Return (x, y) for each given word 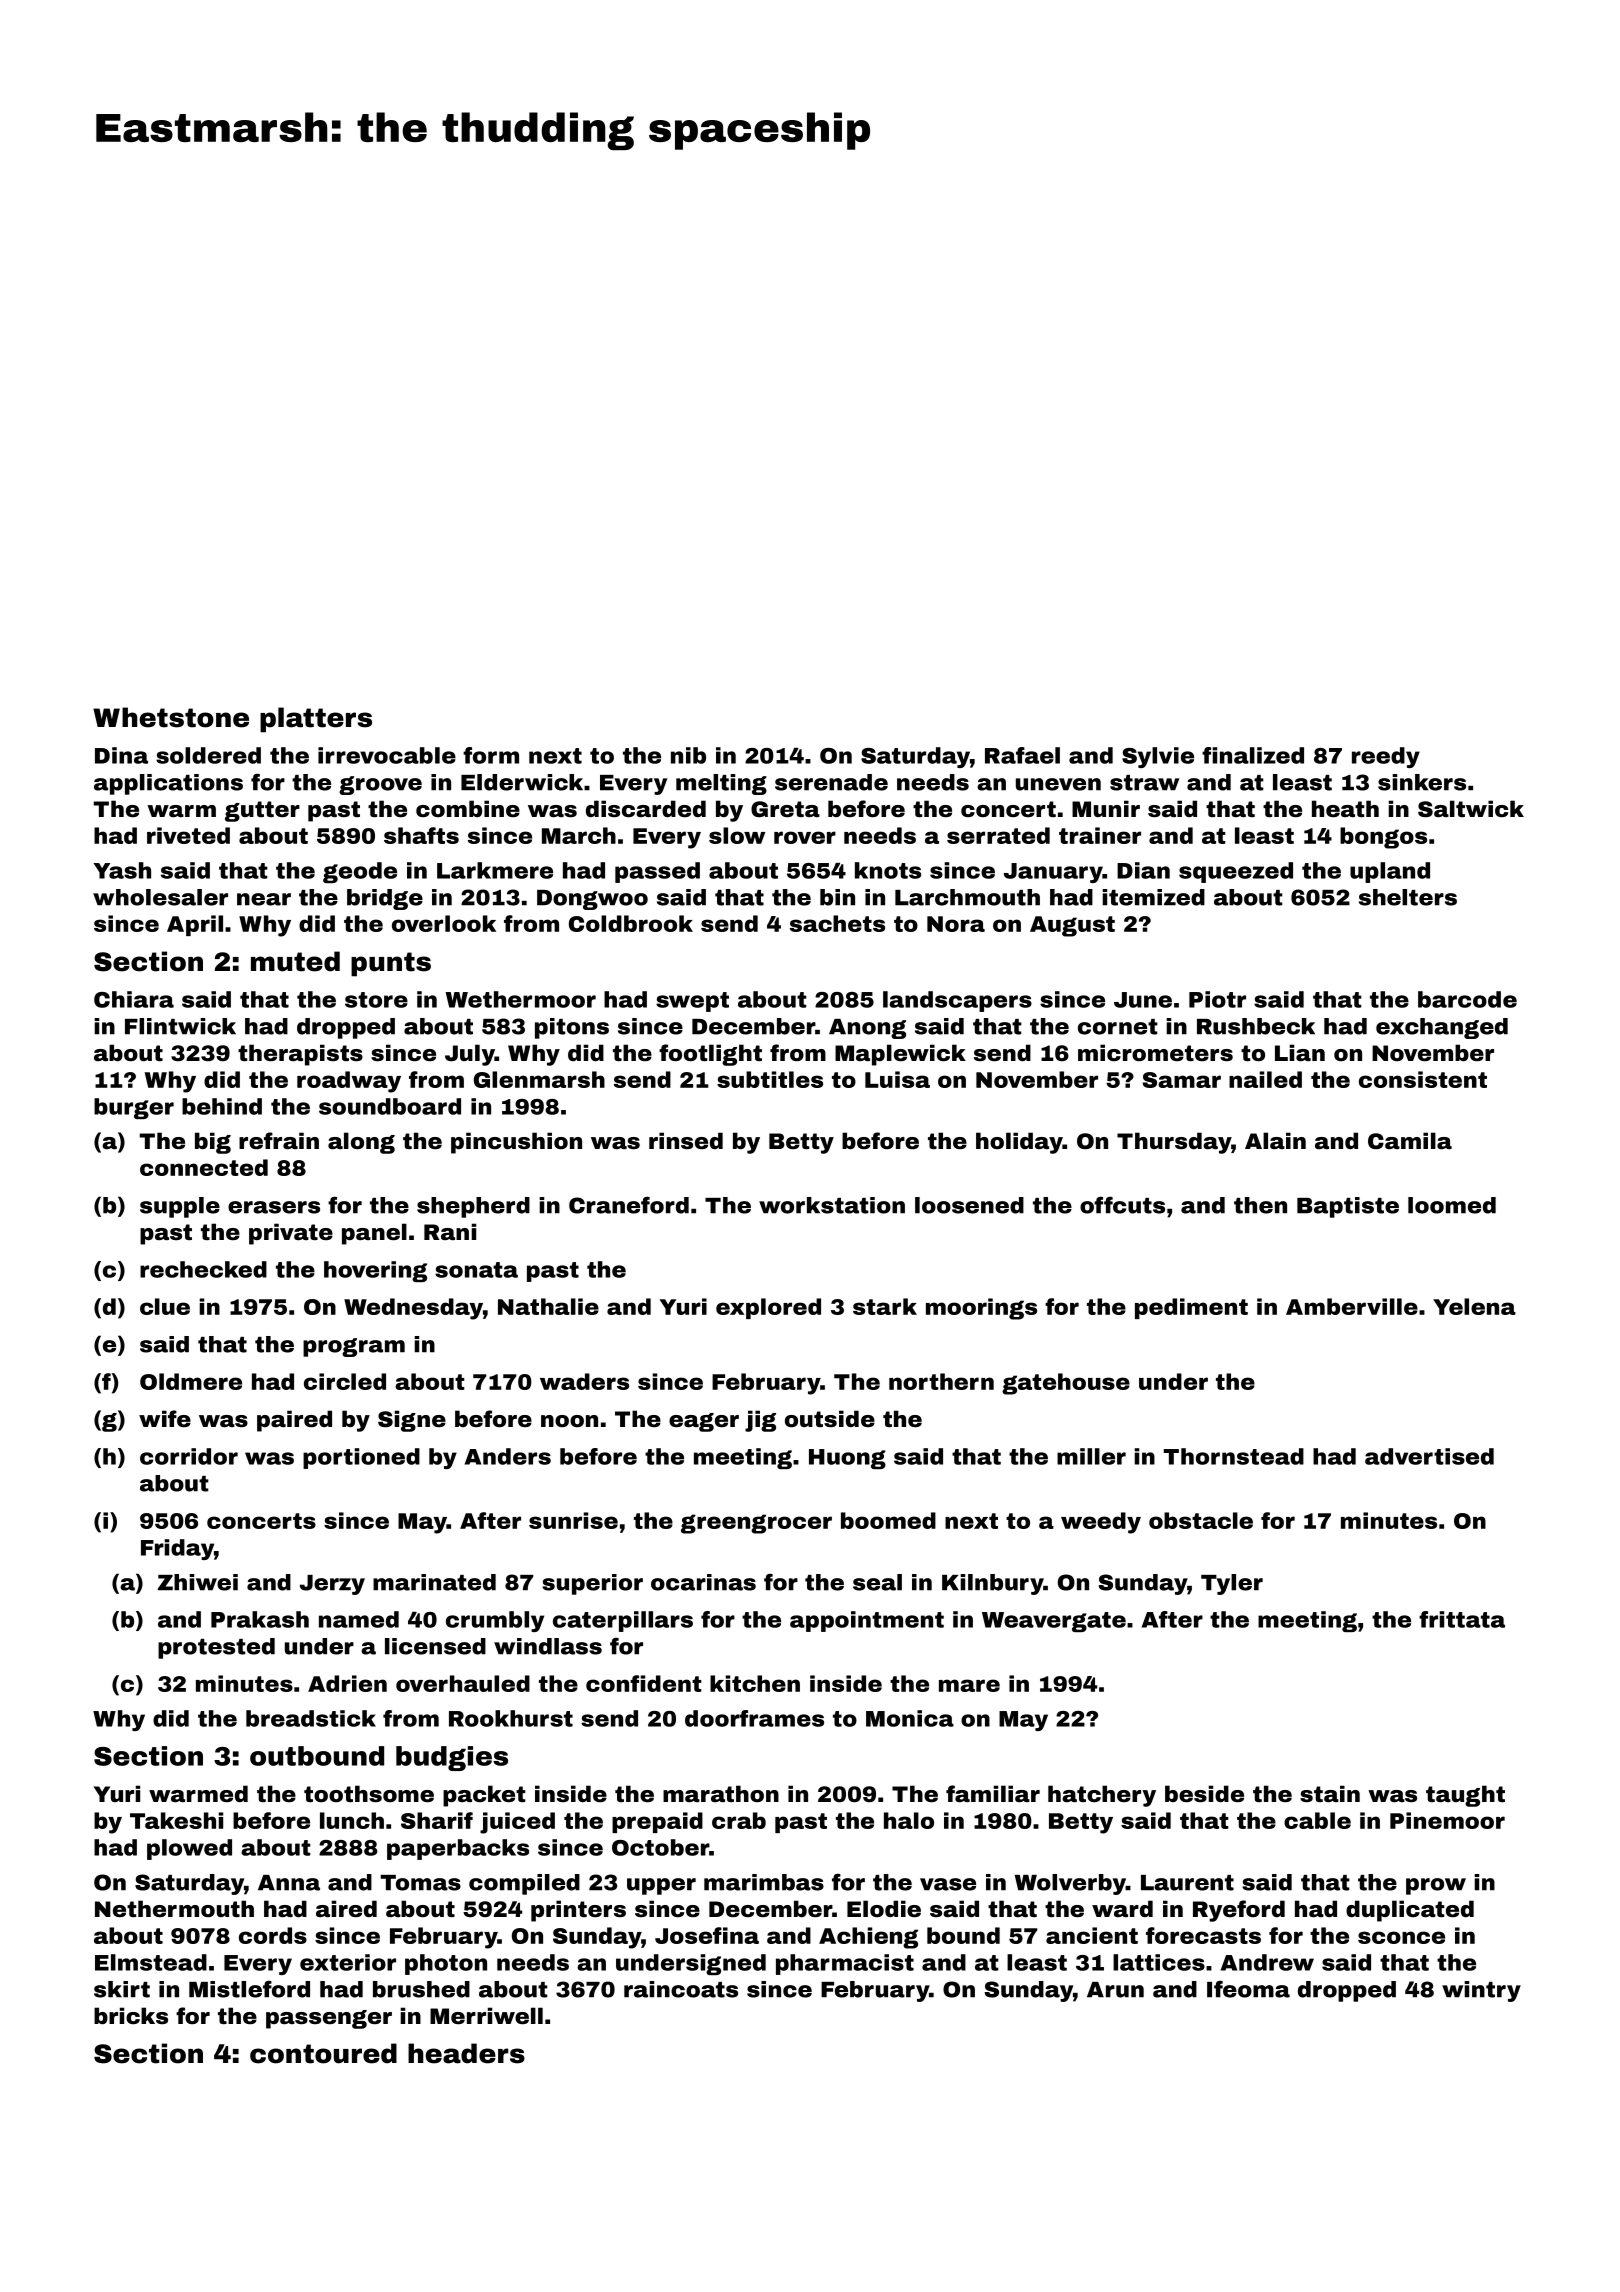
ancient (1092, 1935)
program (354, 1347)
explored (768, 1308)
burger (134, 1108)
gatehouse (1066, 1384)
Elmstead (151, 1962)
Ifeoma (1248, 1989)
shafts (421, 835)
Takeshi (176, 1820)
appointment (867, 1621)
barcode (1467, 999)
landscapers (957, 1001)
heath (1345, 809)
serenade (831, 782)
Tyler (1232, 1584)
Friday (177, 1549)
